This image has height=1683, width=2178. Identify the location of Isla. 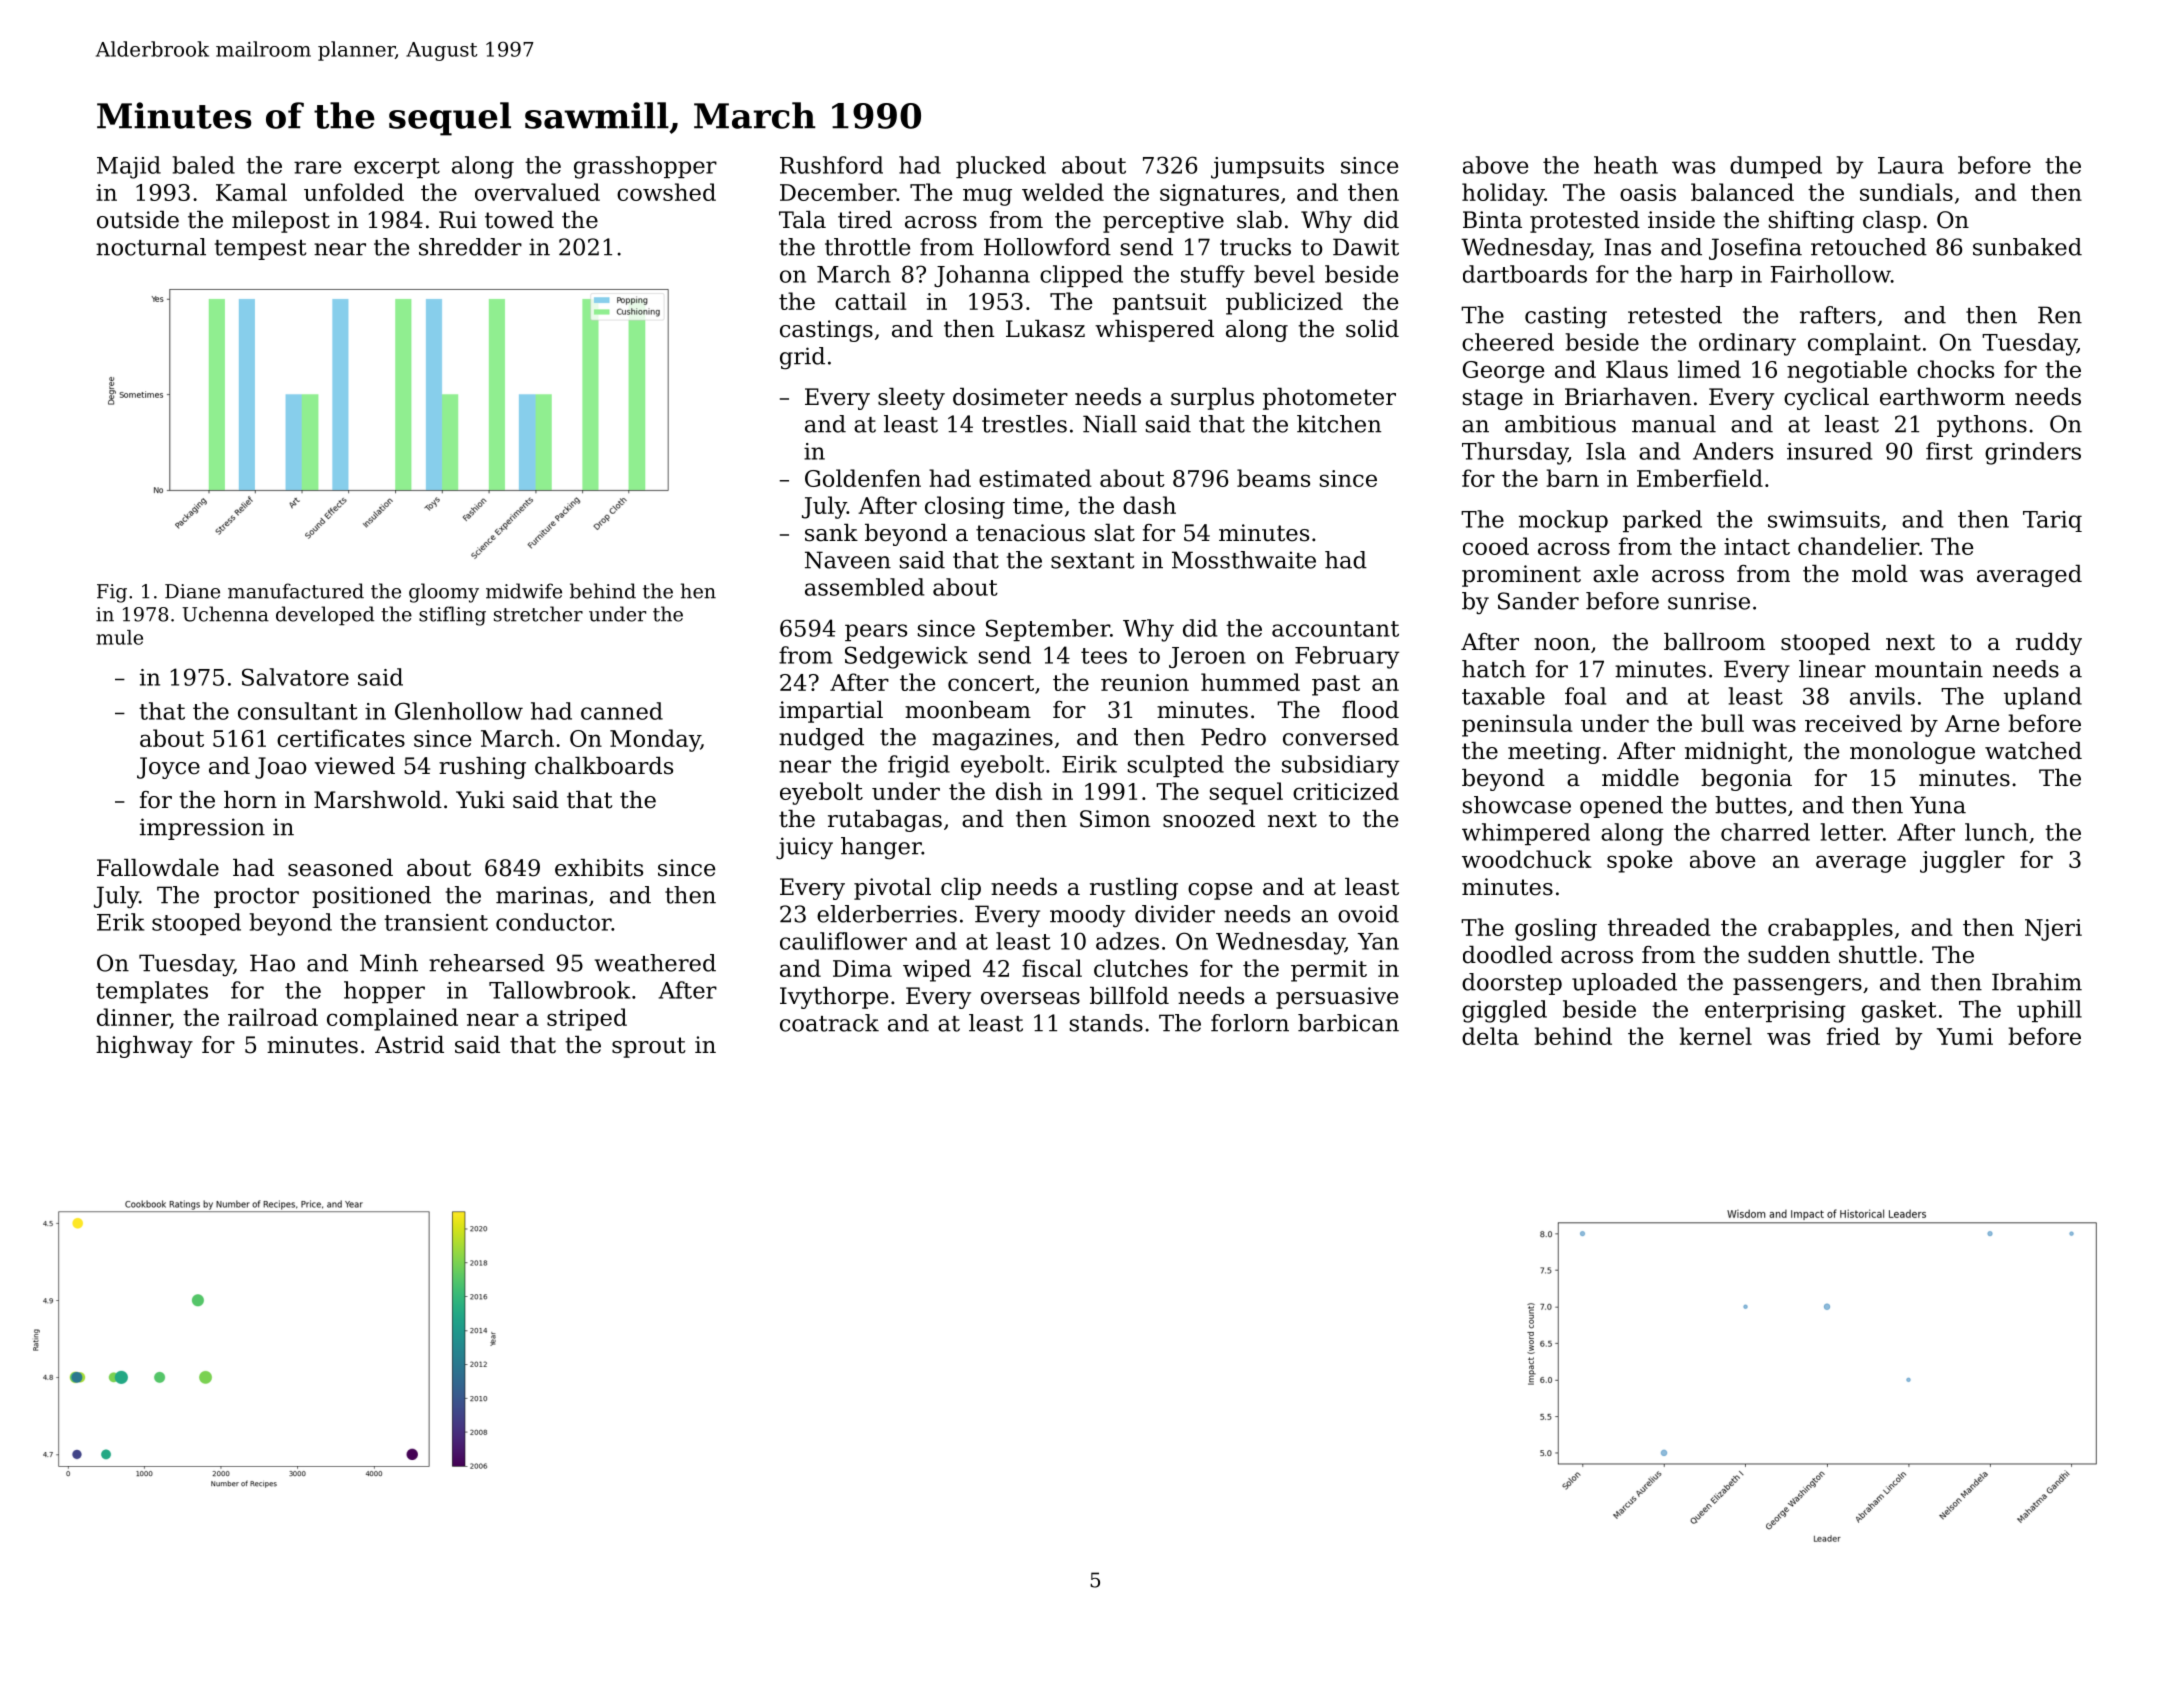
(1606, 451).
